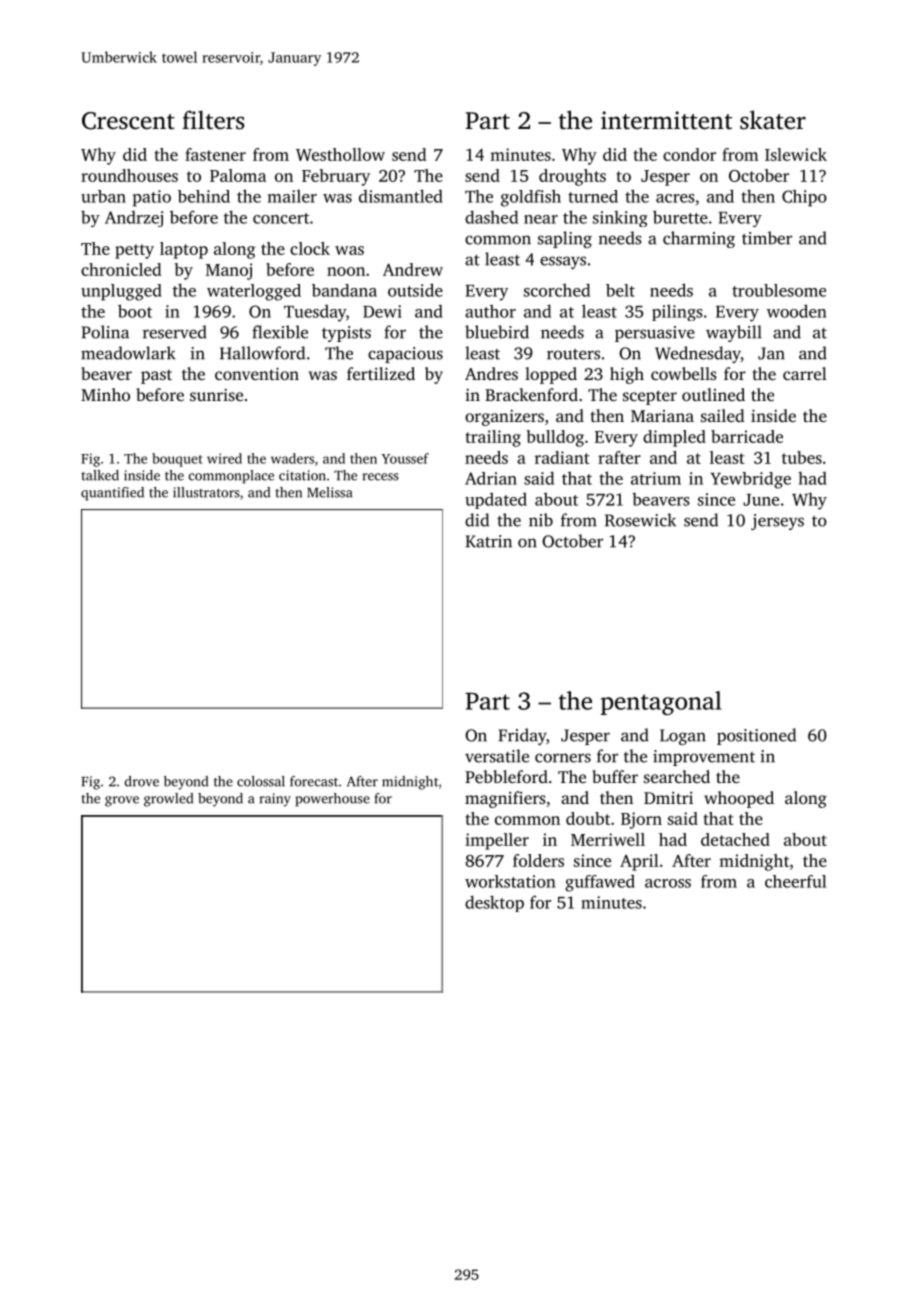  Describe the element at coordinates (756, 736) in the document. I see `positioned` at that location.
